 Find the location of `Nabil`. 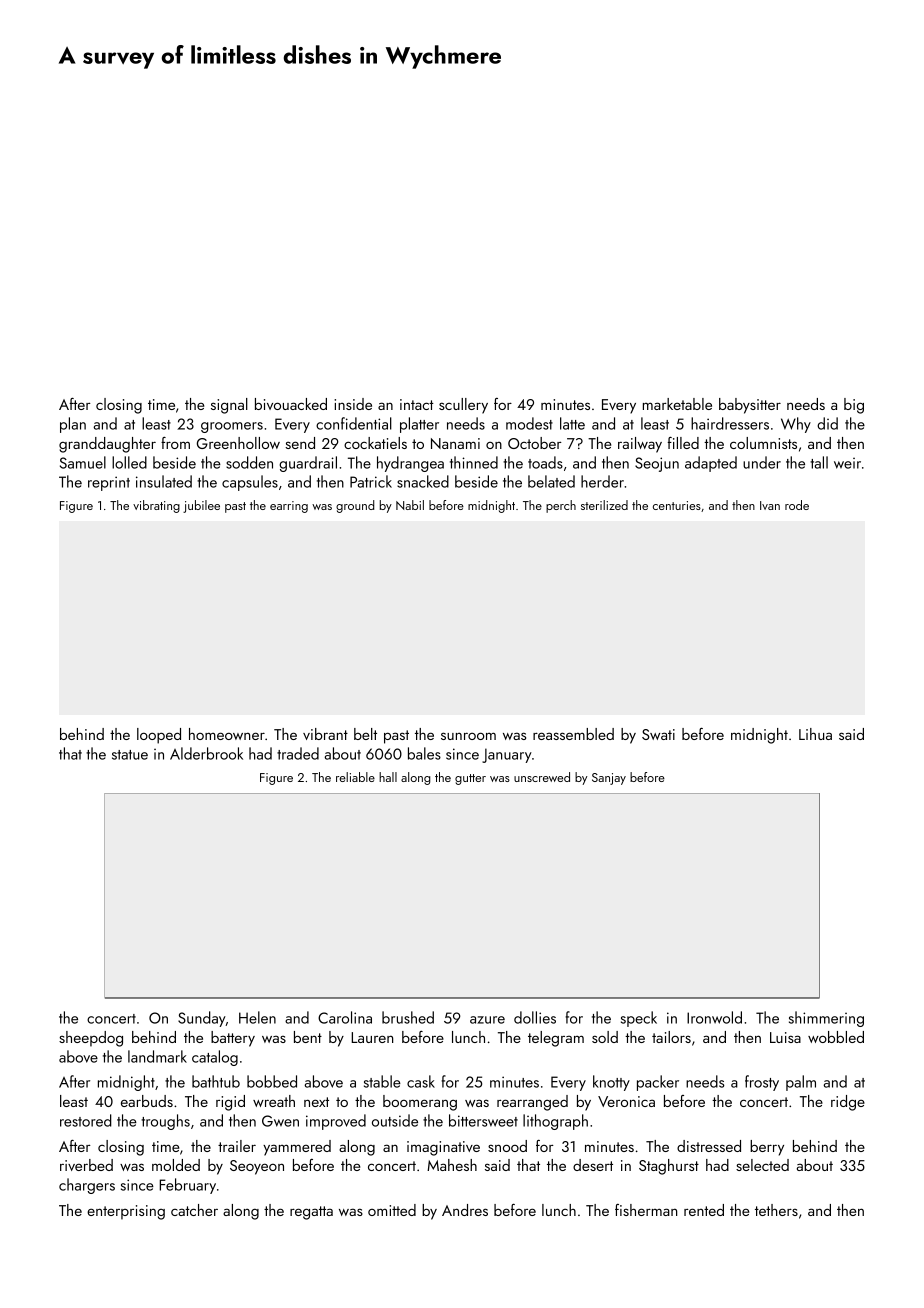

Nabil is located at coordinates (410, 505).
